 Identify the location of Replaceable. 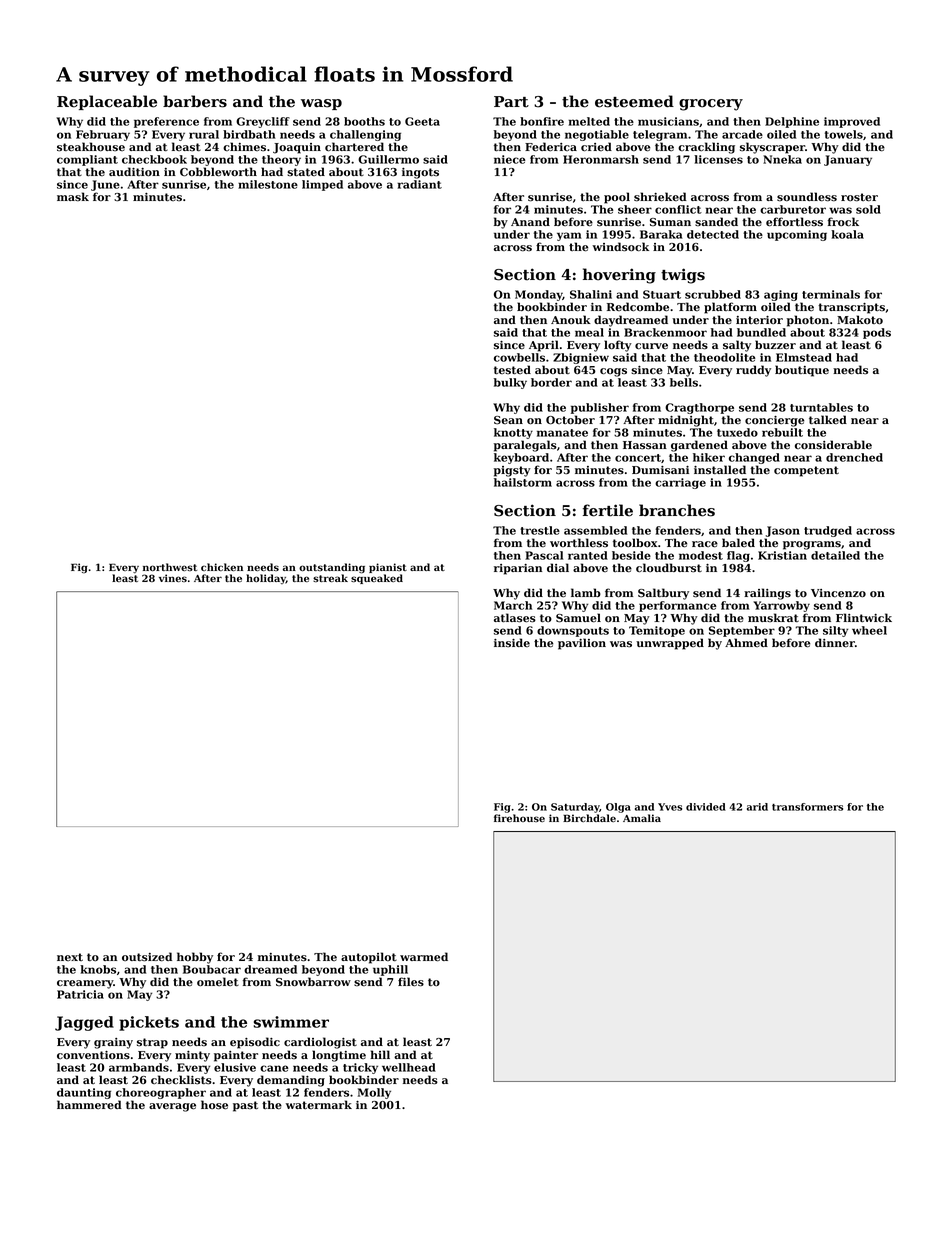
(107, 102).
